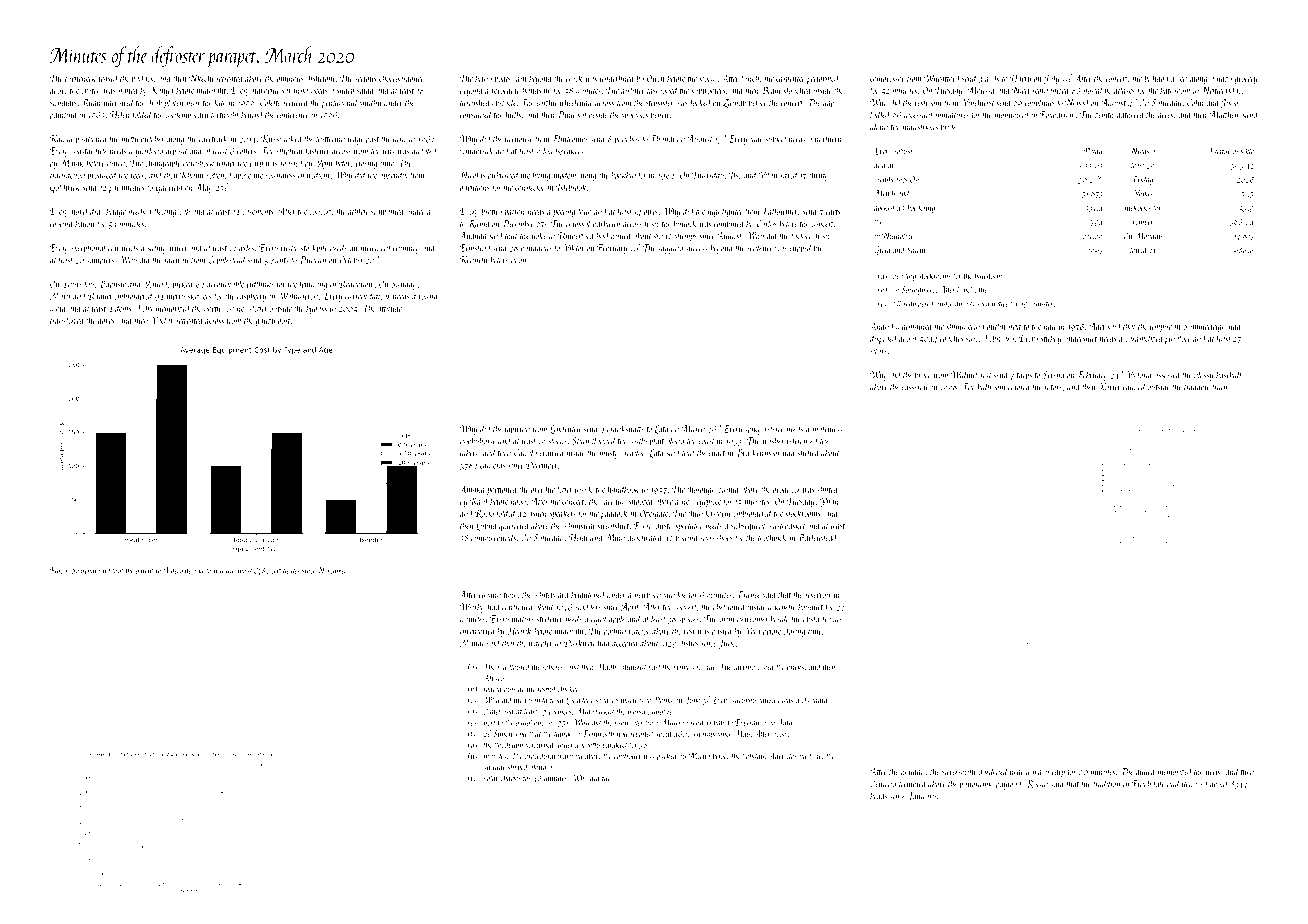  Describe the element at coordinates (753, 429) in the screenshot. I see `spiky` at that location.
